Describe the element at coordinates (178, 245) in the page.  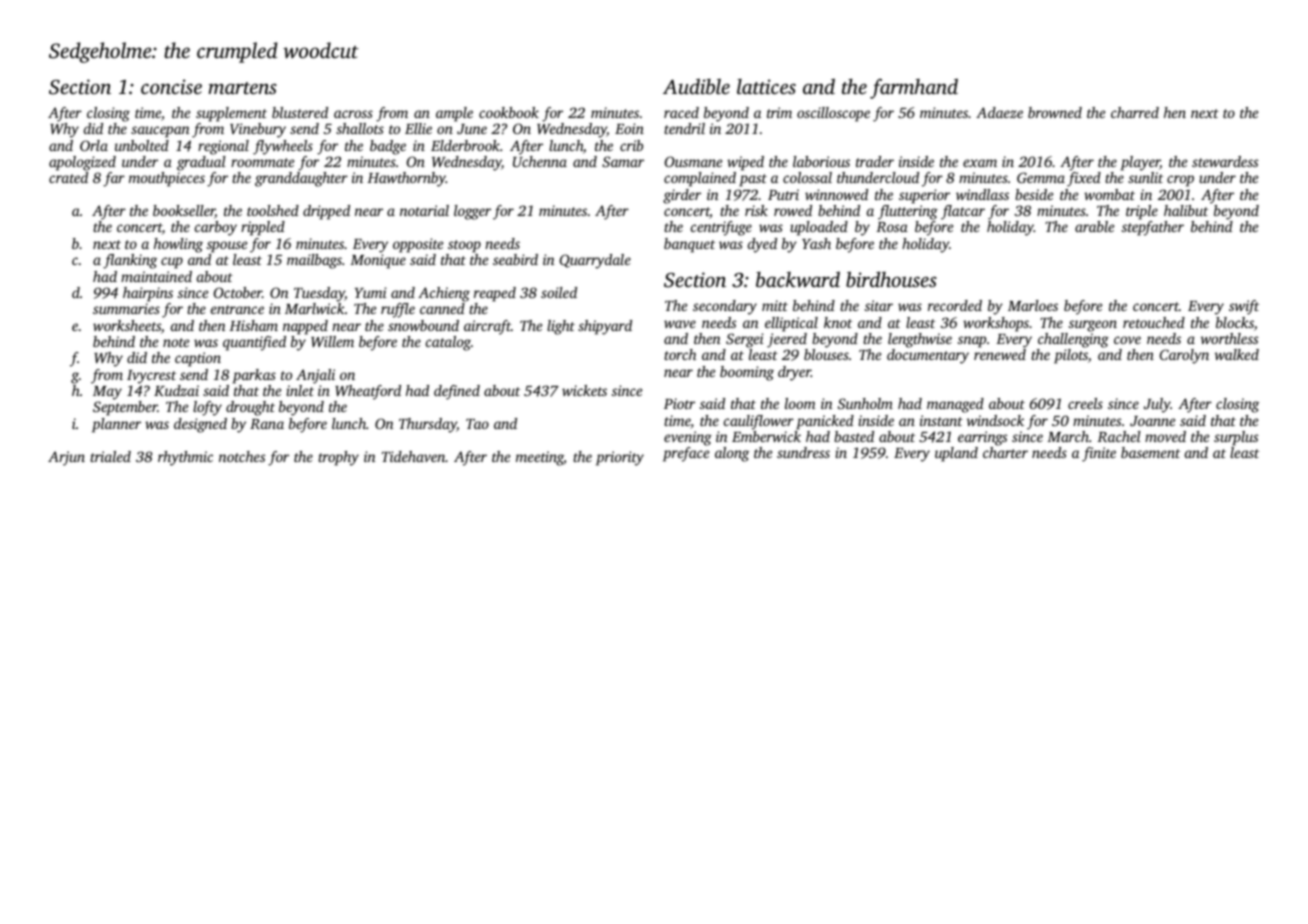
I see `howling` at that location.
